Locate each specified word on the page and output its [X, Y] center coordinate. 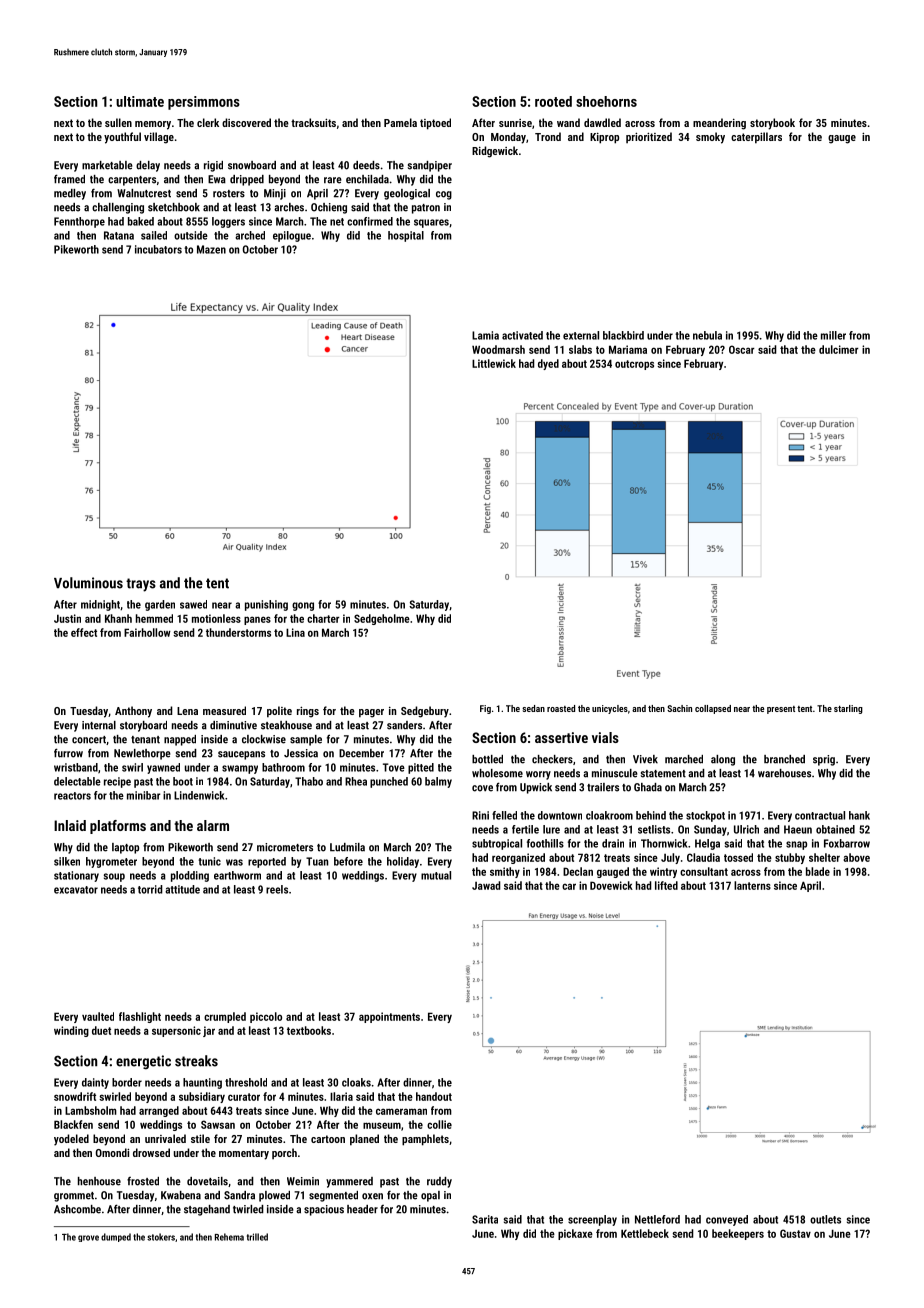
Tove [394, 767]
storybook [772, 124]
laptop [125, 848]
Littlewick [494, 363]
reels [277, 889]
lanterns [752, 885]
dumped [116, 1237]
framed [69, 179]
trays [141, 585]
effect [84, 632]
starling [848, 709]
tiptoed [435, 124]
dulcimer [839, 349]
